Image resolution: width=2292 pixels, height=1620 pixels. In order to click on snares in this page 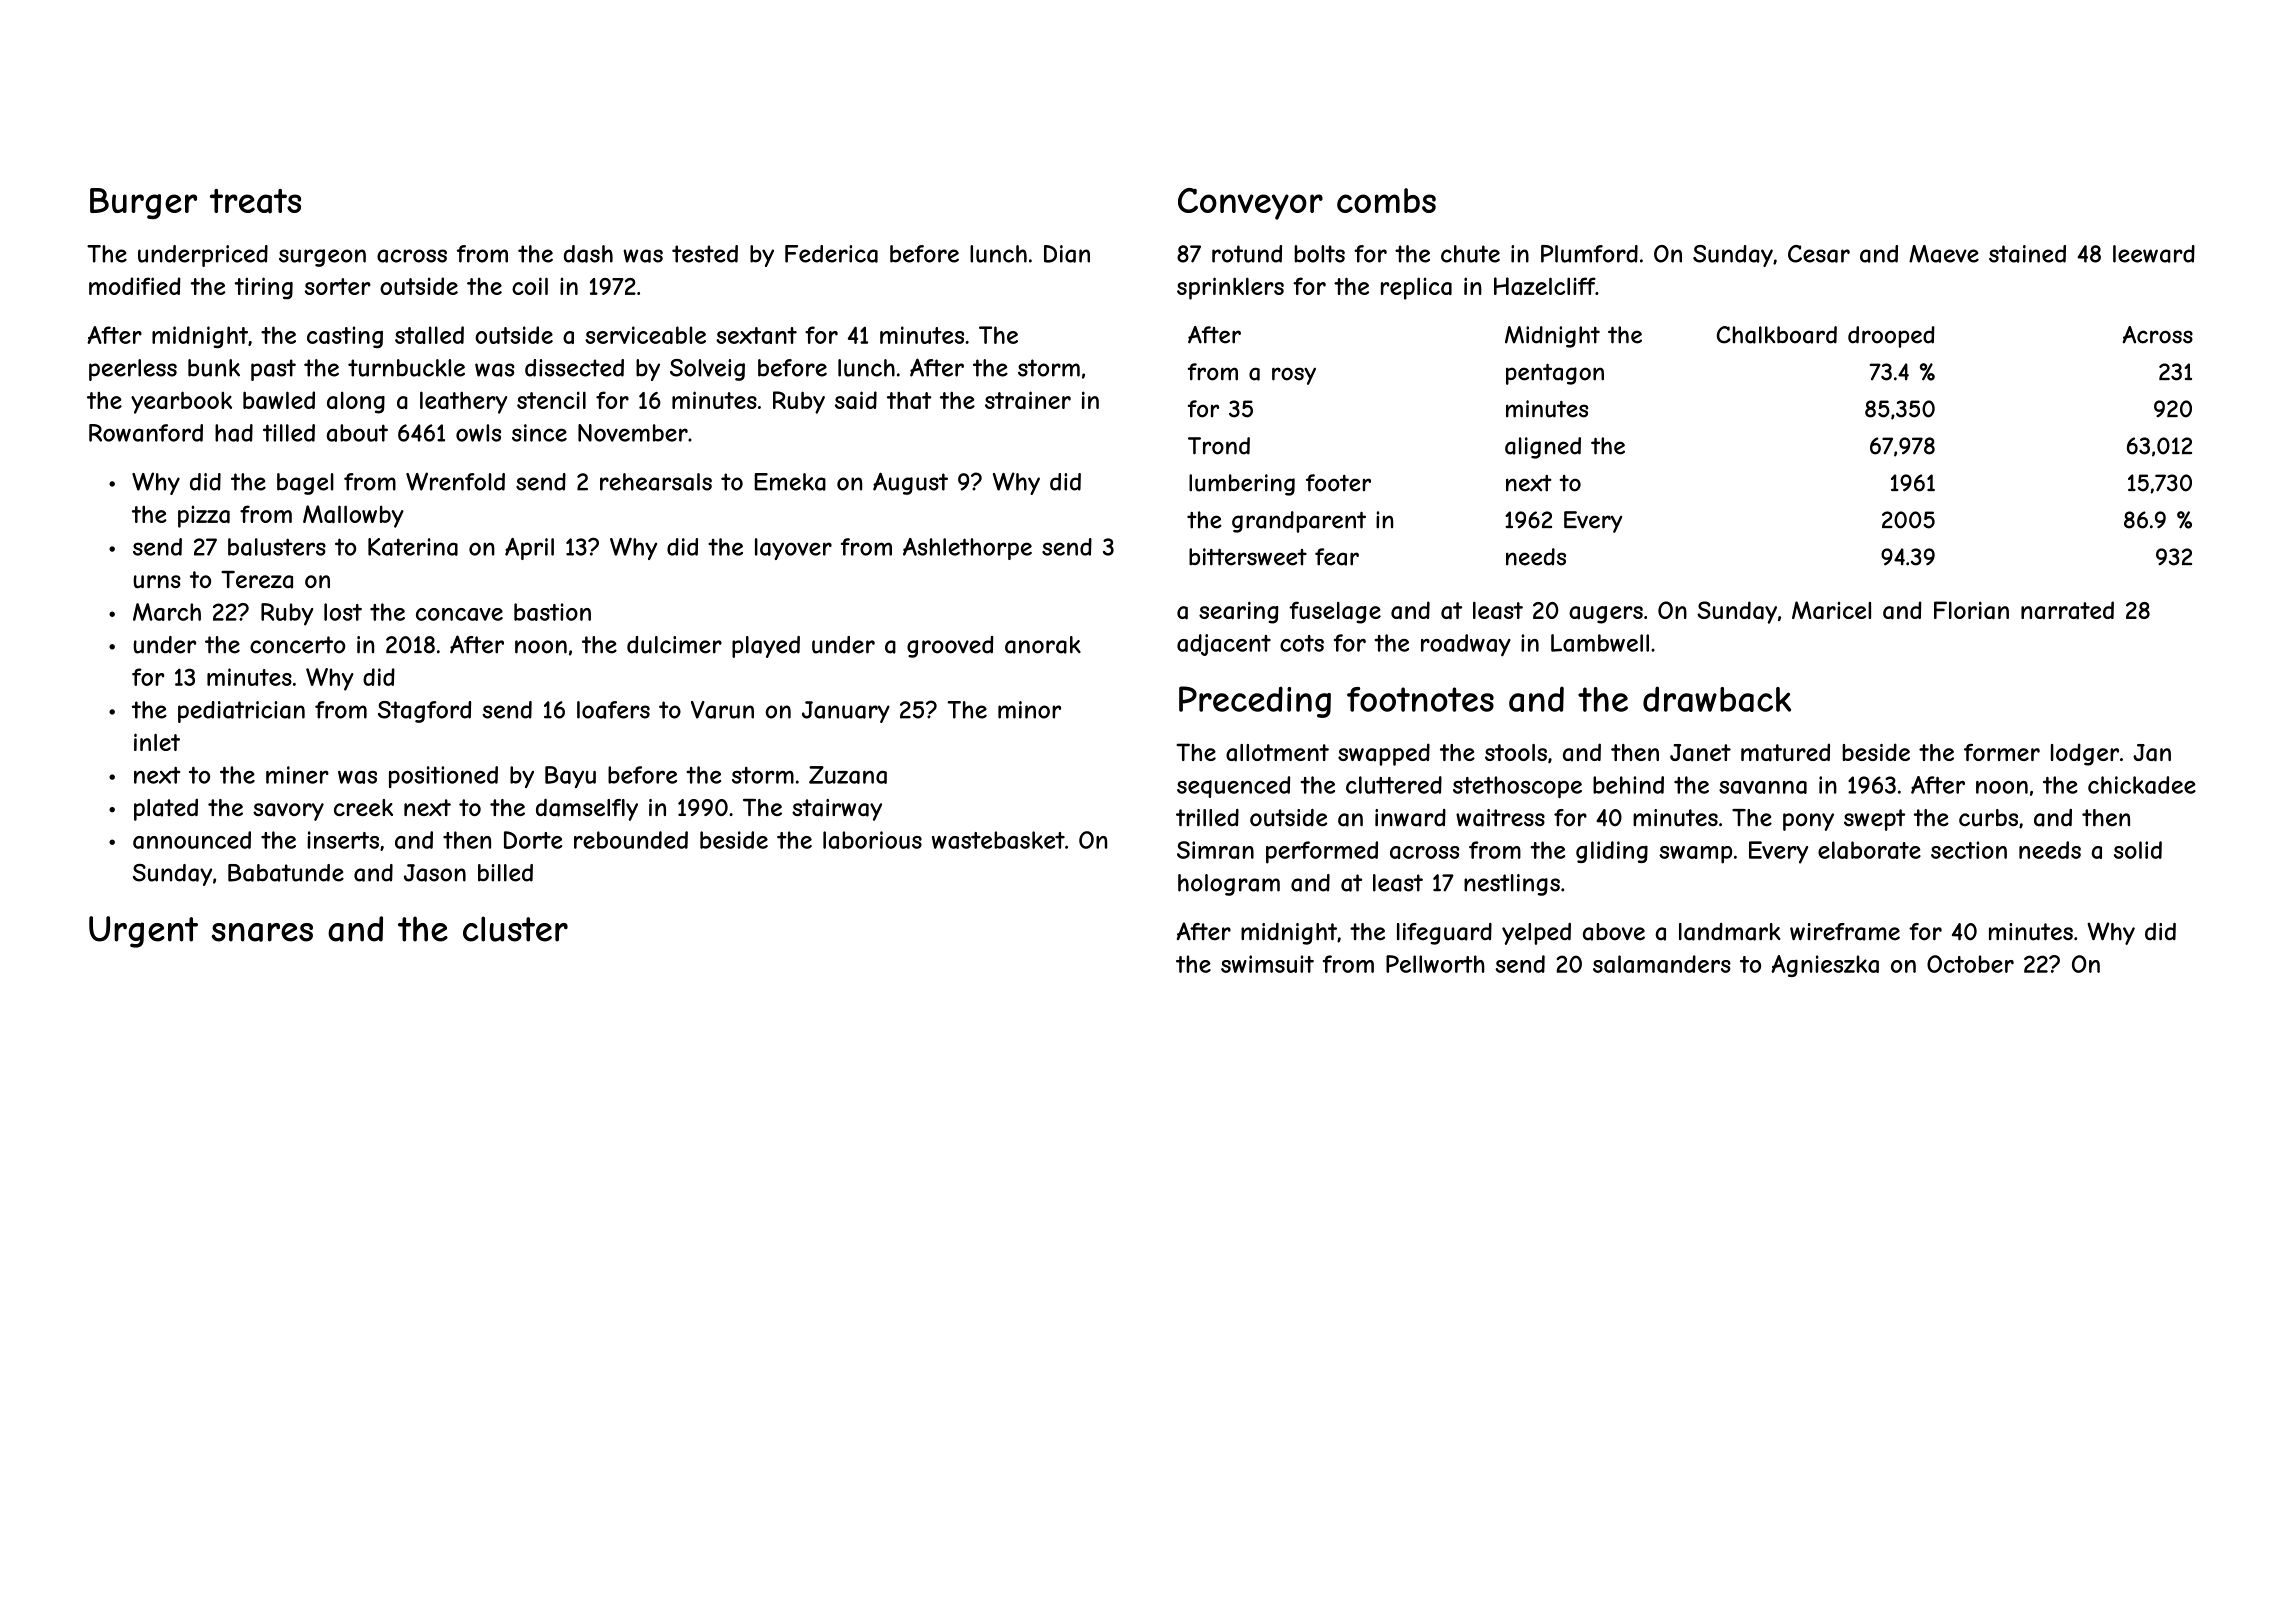, I will do `click(262, 932)`.
